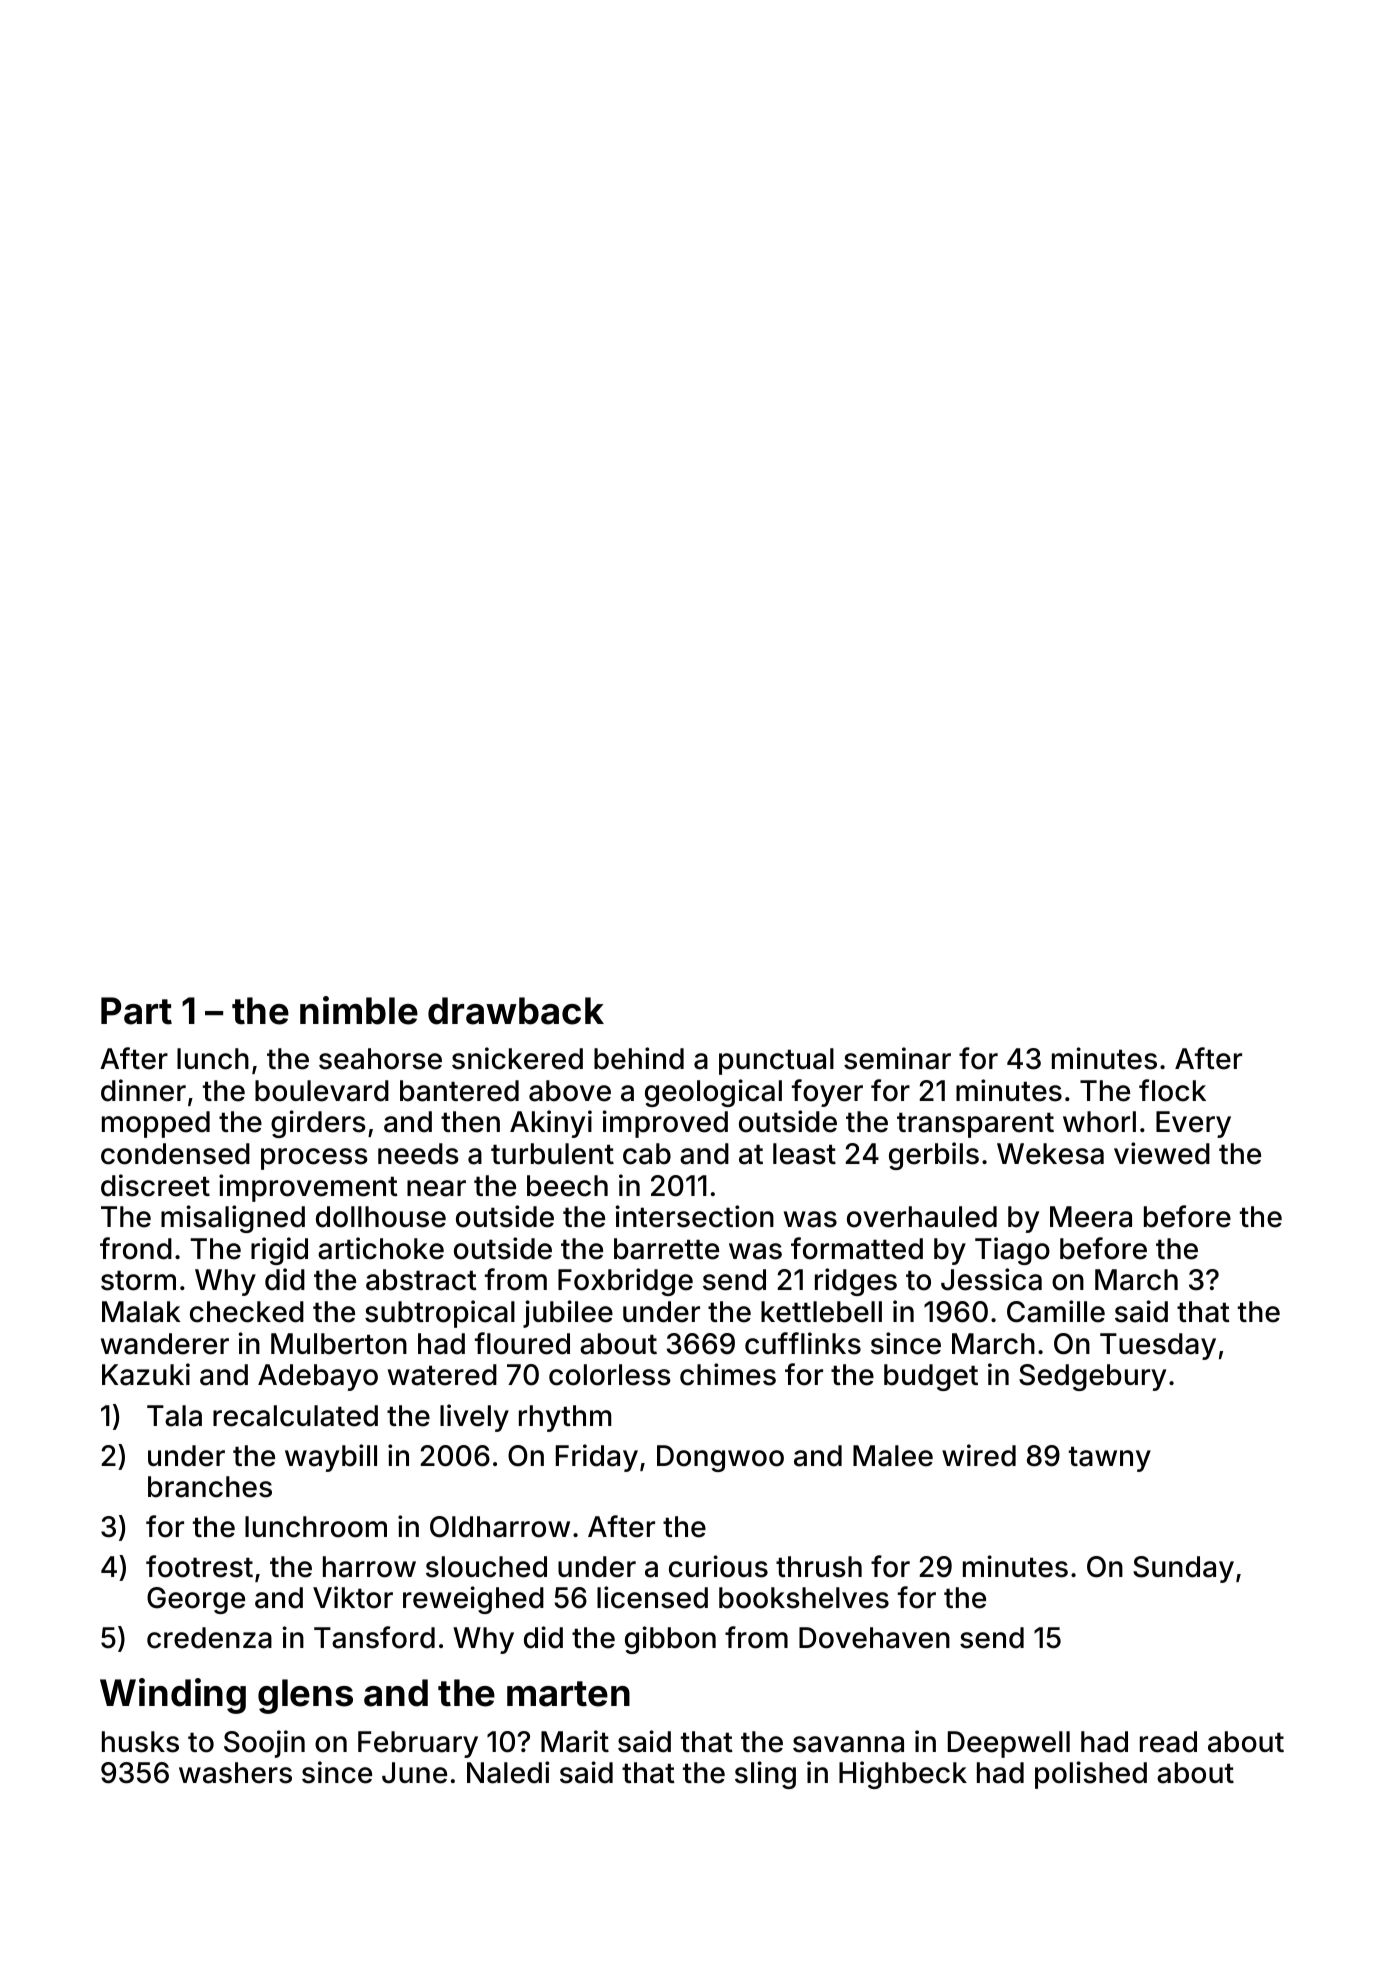  I want to click on Mulberton, so click(339, 1344).
